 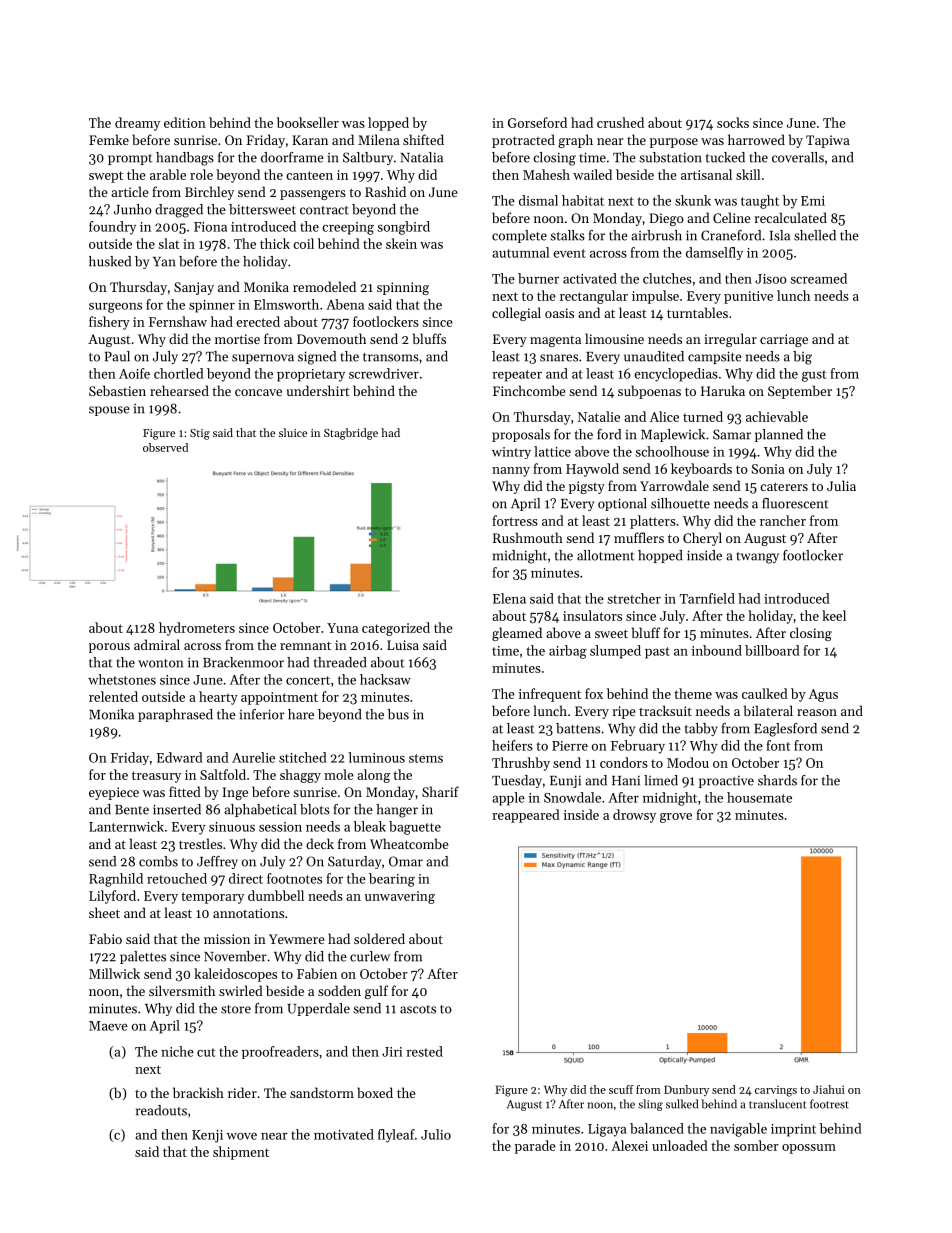 What do you see at coordinates (223, 774) in the page?
I see `Saltfold` at bounding box center [223, 774].
